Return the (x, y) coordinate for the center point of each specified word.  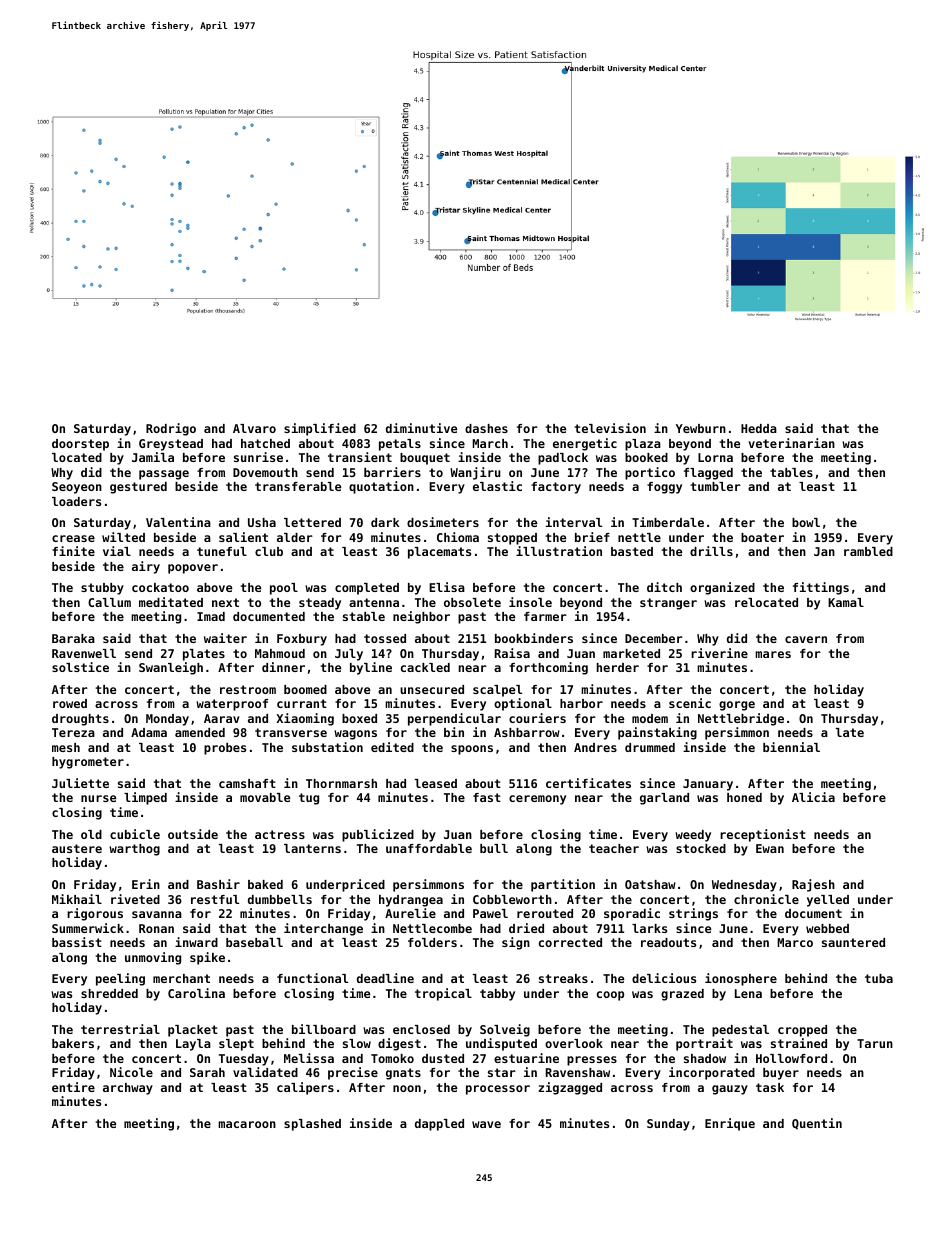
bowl (806, 522)
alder (295, 537)
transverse (291, 732)
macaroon (247, 1124)
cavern (806, 639)
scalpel (497, 691)
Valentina (178, 522)
